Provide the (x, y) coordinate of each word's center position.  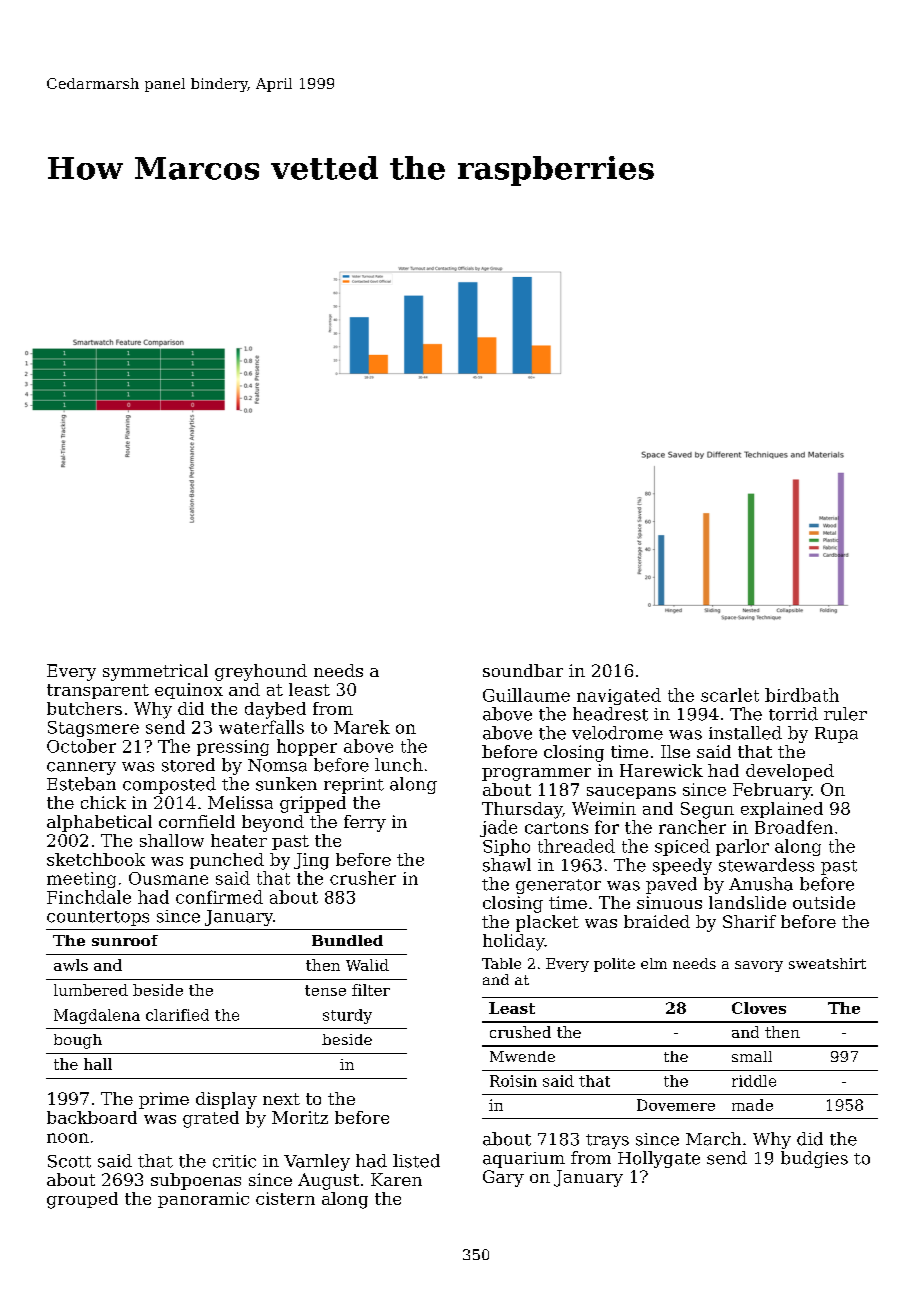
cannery (81, 768)
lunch (399, 765)
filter (371, 990)
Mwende (522, 1056)
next (281, 1099)
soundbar (523, 670)
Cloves (759, 1008)
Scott (69, 1161)
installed (745, 733)
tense (325, 990)
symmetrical (155, 672)
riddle (754, 1081)
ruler (845, 714)
